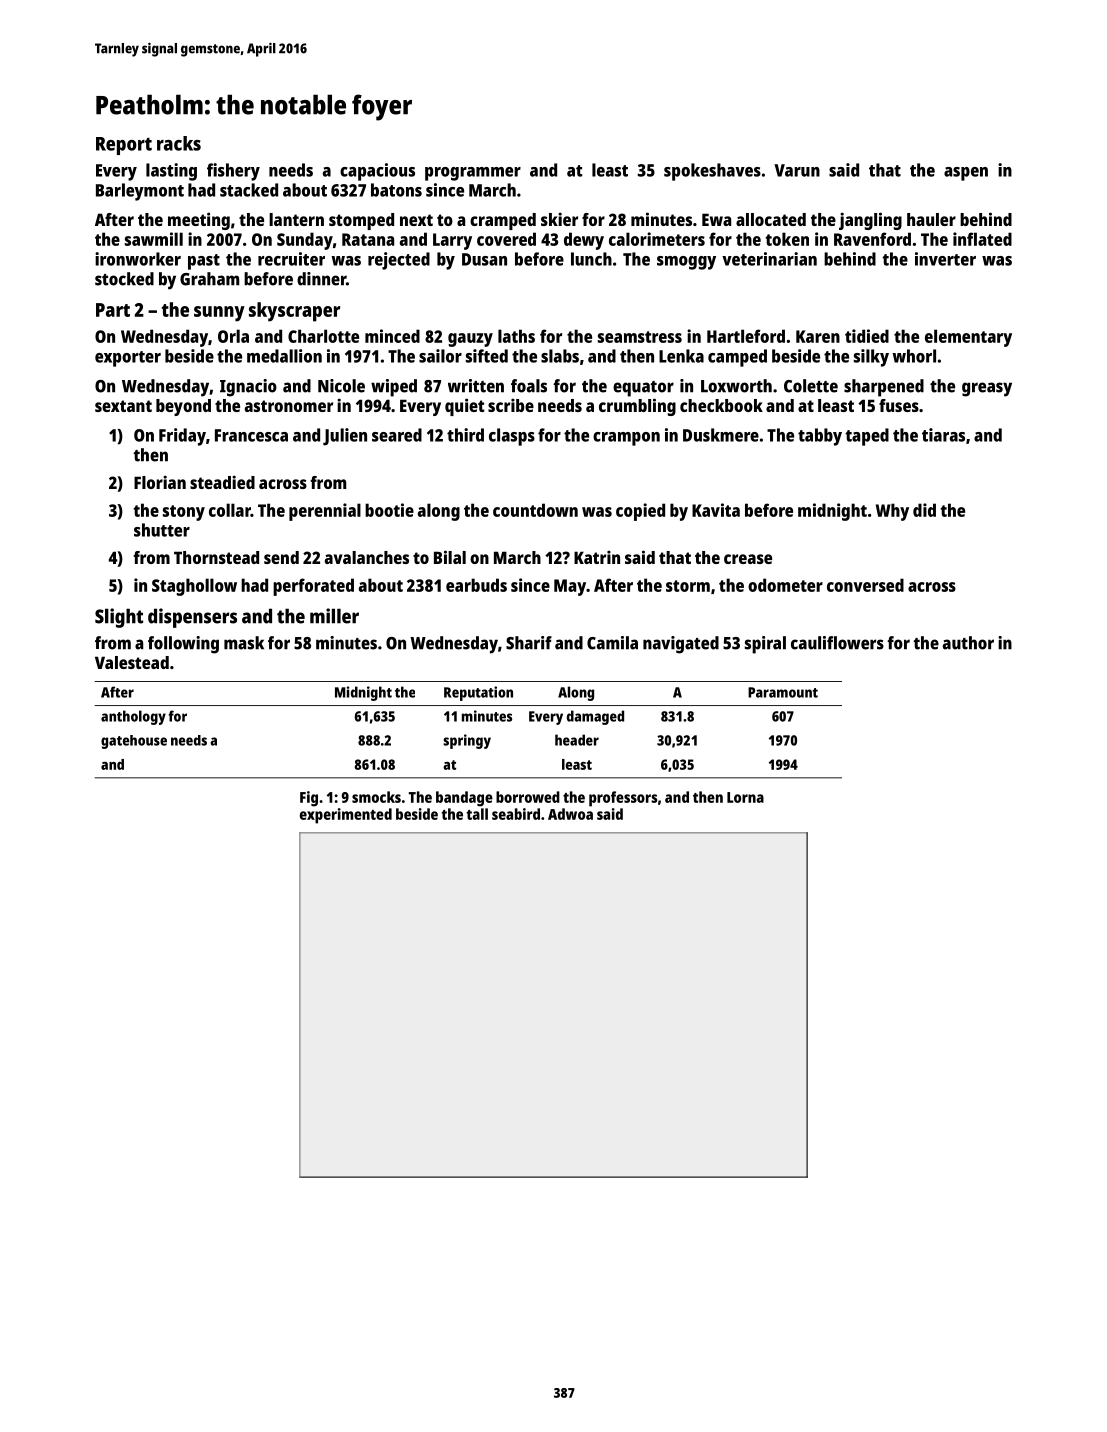 The height and width of the screenshot is (1432, 1107). I want to click on experimented, so click(346, 816).
